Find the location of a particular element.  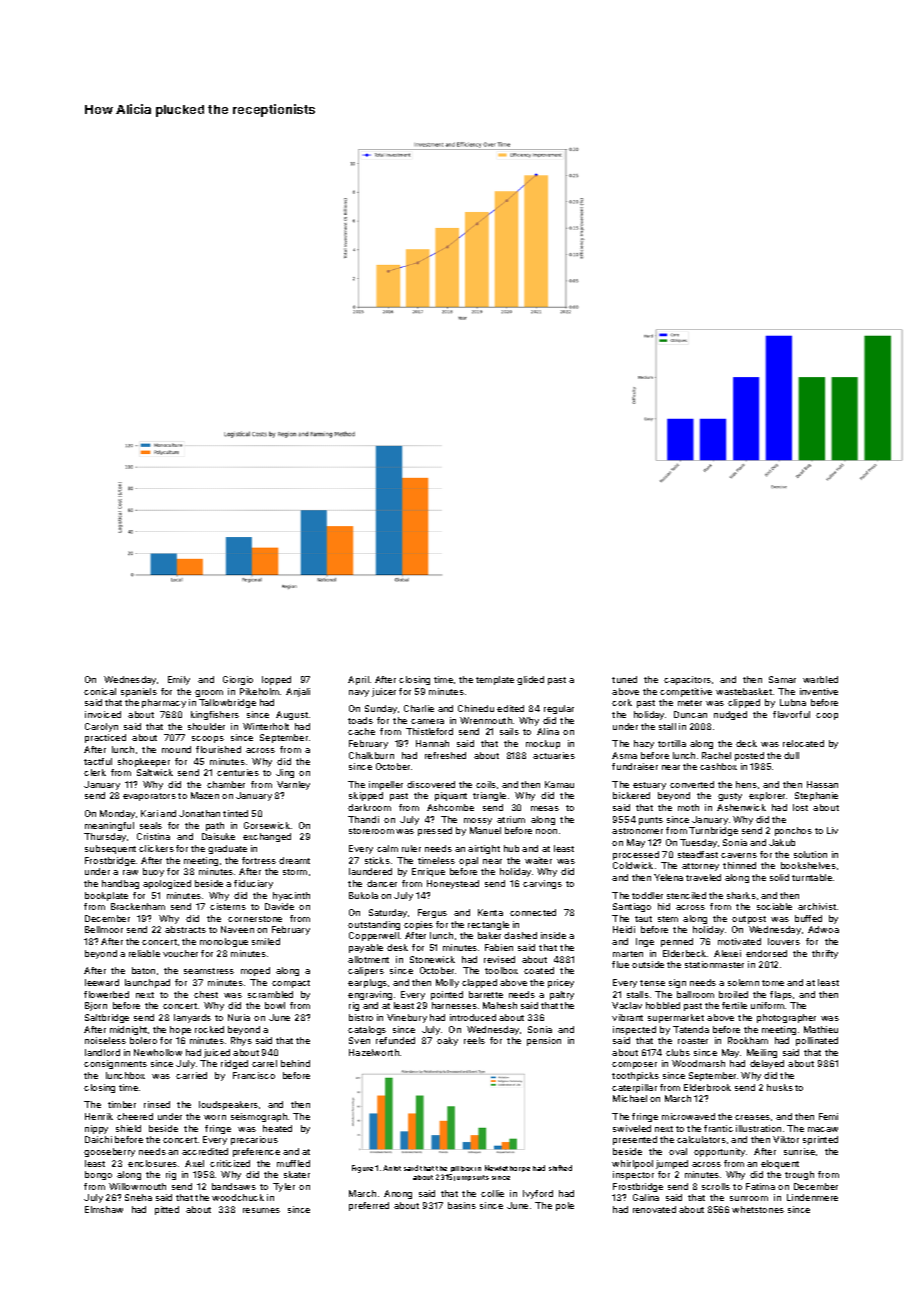

glided is located at coordinates (530, 680).
